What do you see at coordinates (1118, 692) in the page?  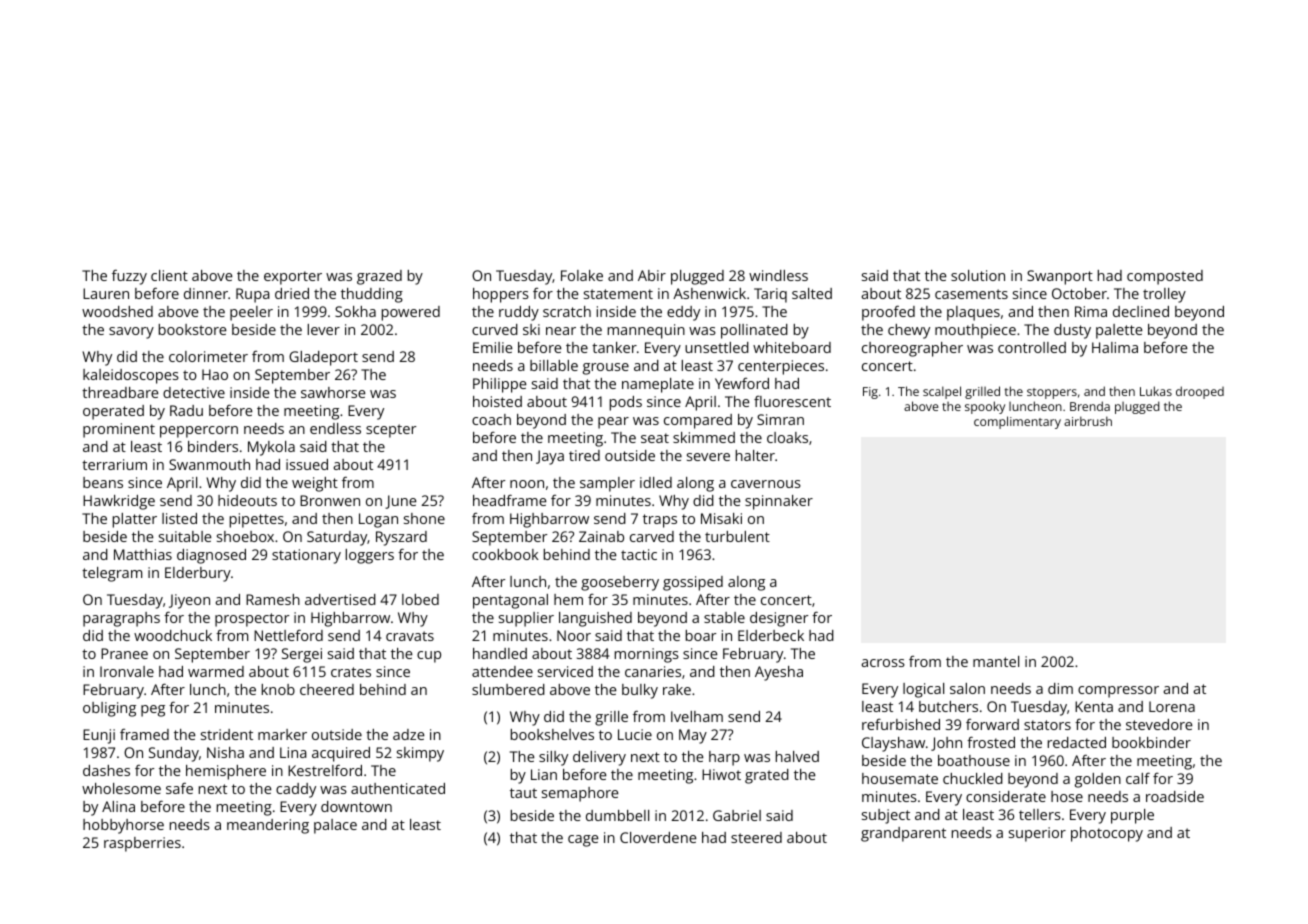 I see `compressor` at bounding box center [1118, 692].
